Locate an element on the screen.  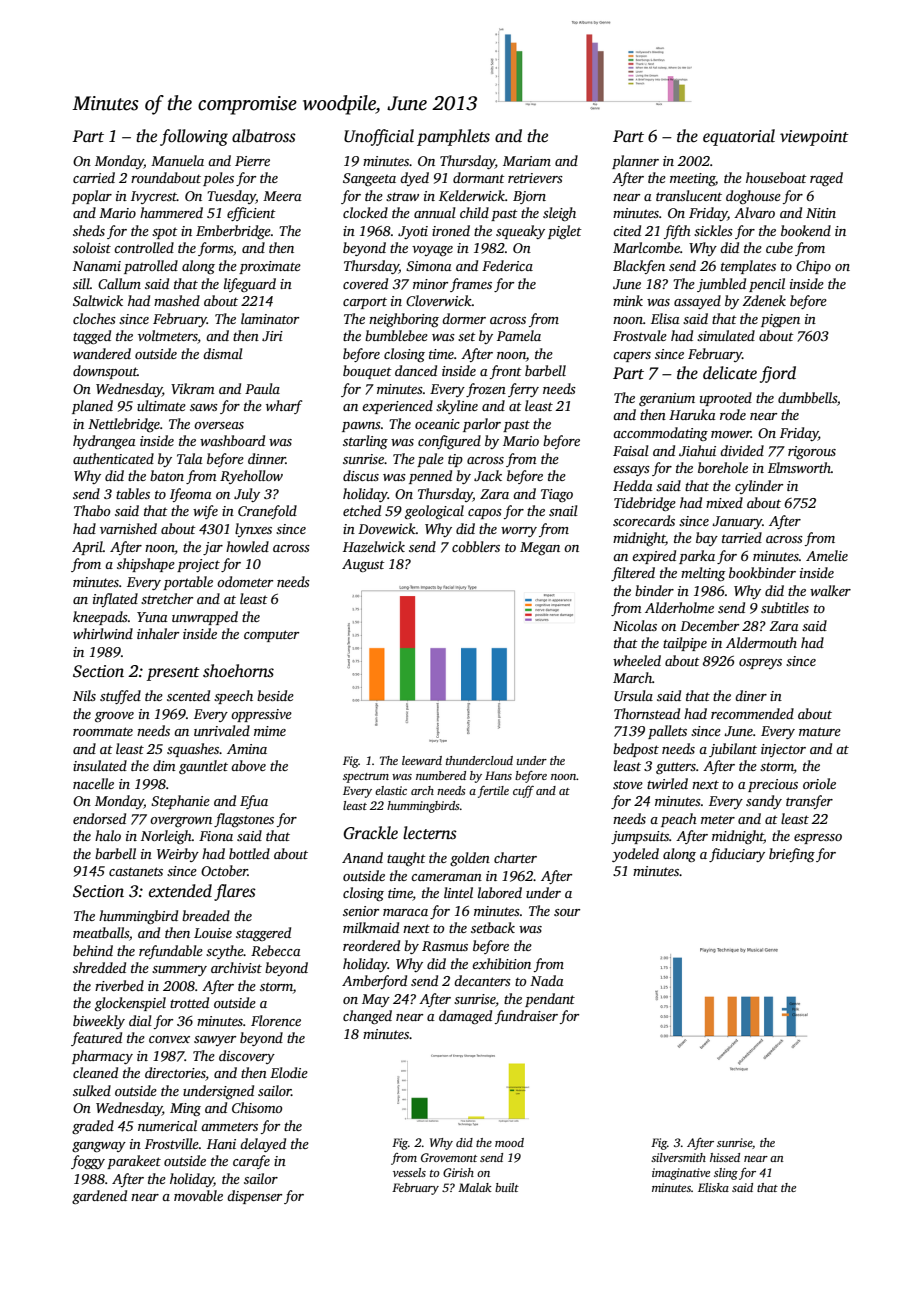
whirlwind is located at coordinates (103, 633).
